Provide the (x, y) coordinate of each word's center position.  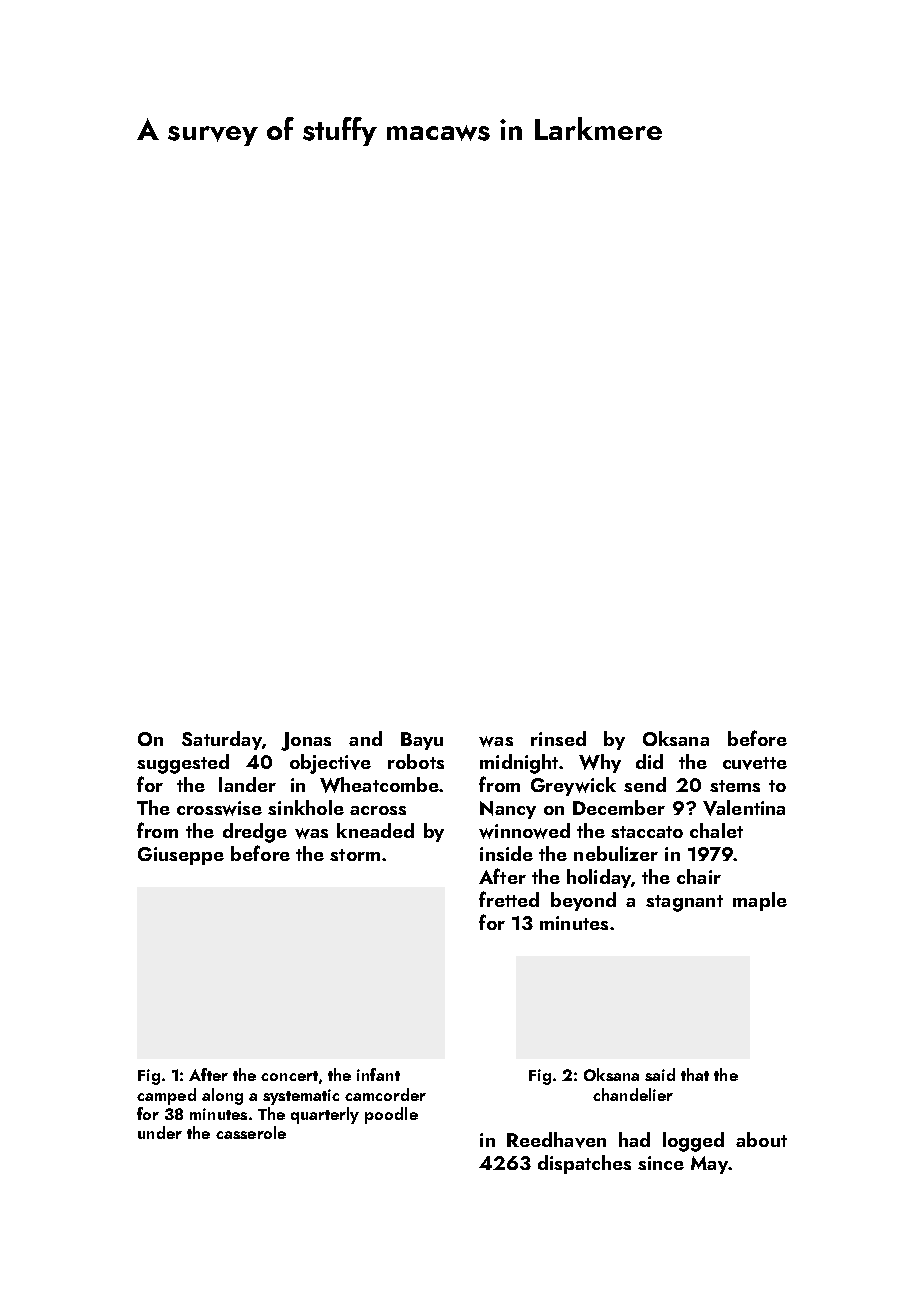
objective (330, 764)
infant (378, 1074)
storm (355, 855)
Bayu (422, 741)
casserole (251, 1132)
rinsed (558, 738)
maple (760, 901)
